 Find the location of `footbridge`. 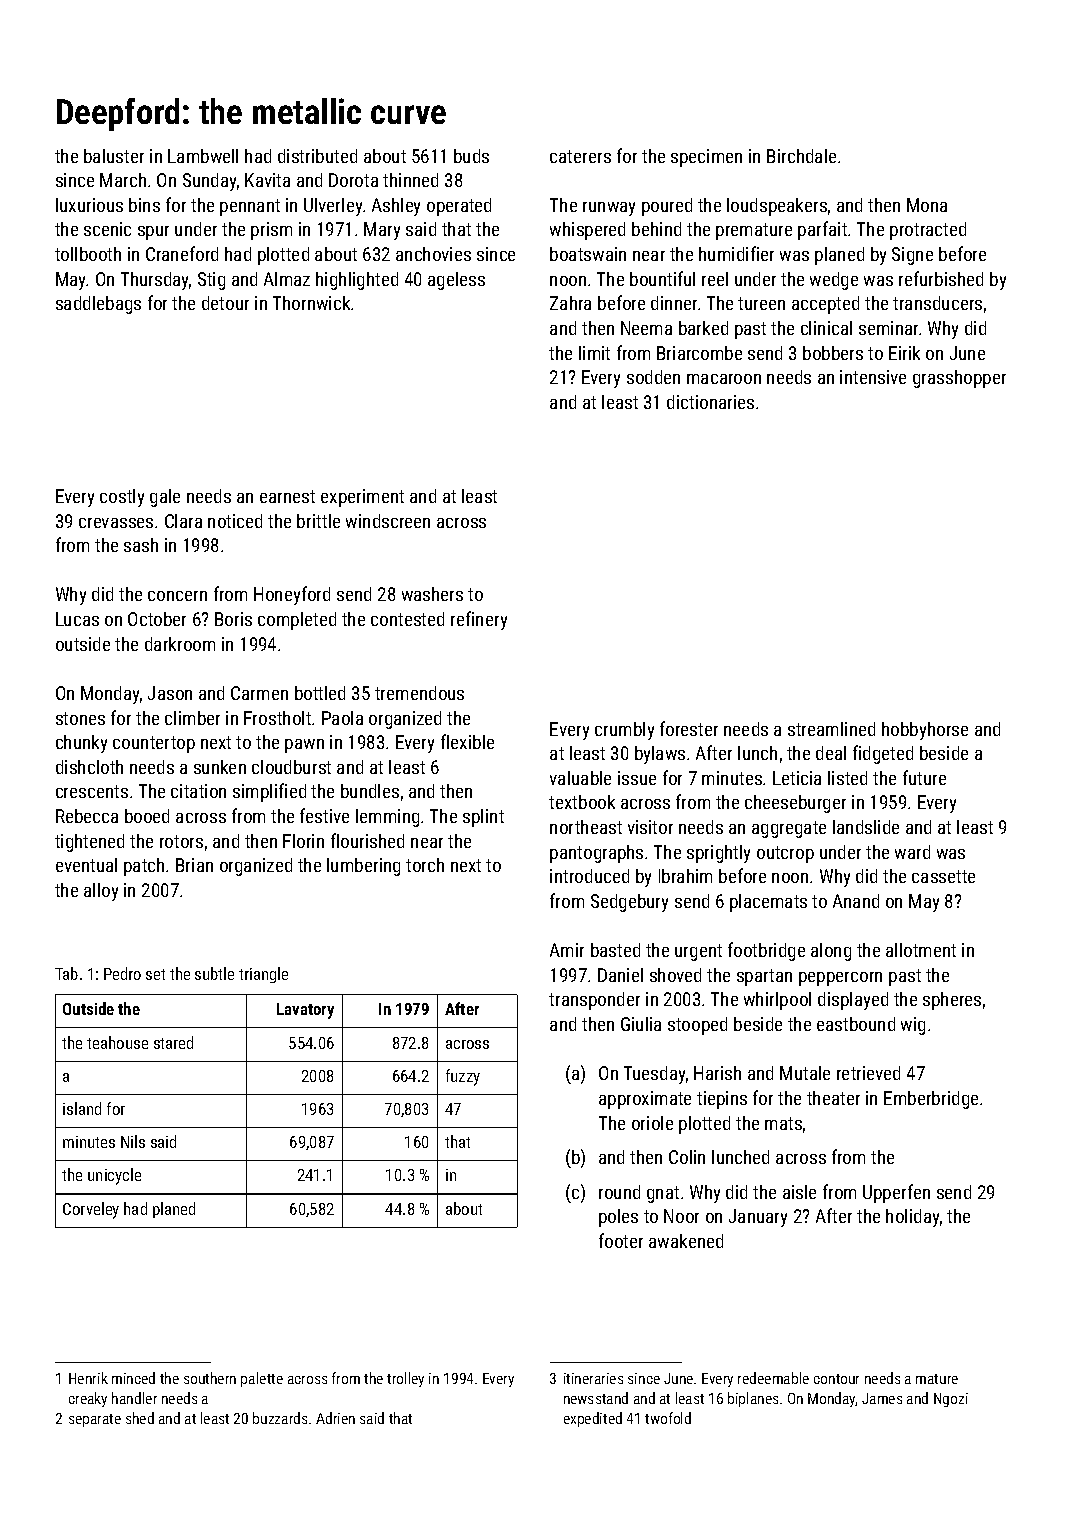

footbridge is located at coordinates (766, 951).
